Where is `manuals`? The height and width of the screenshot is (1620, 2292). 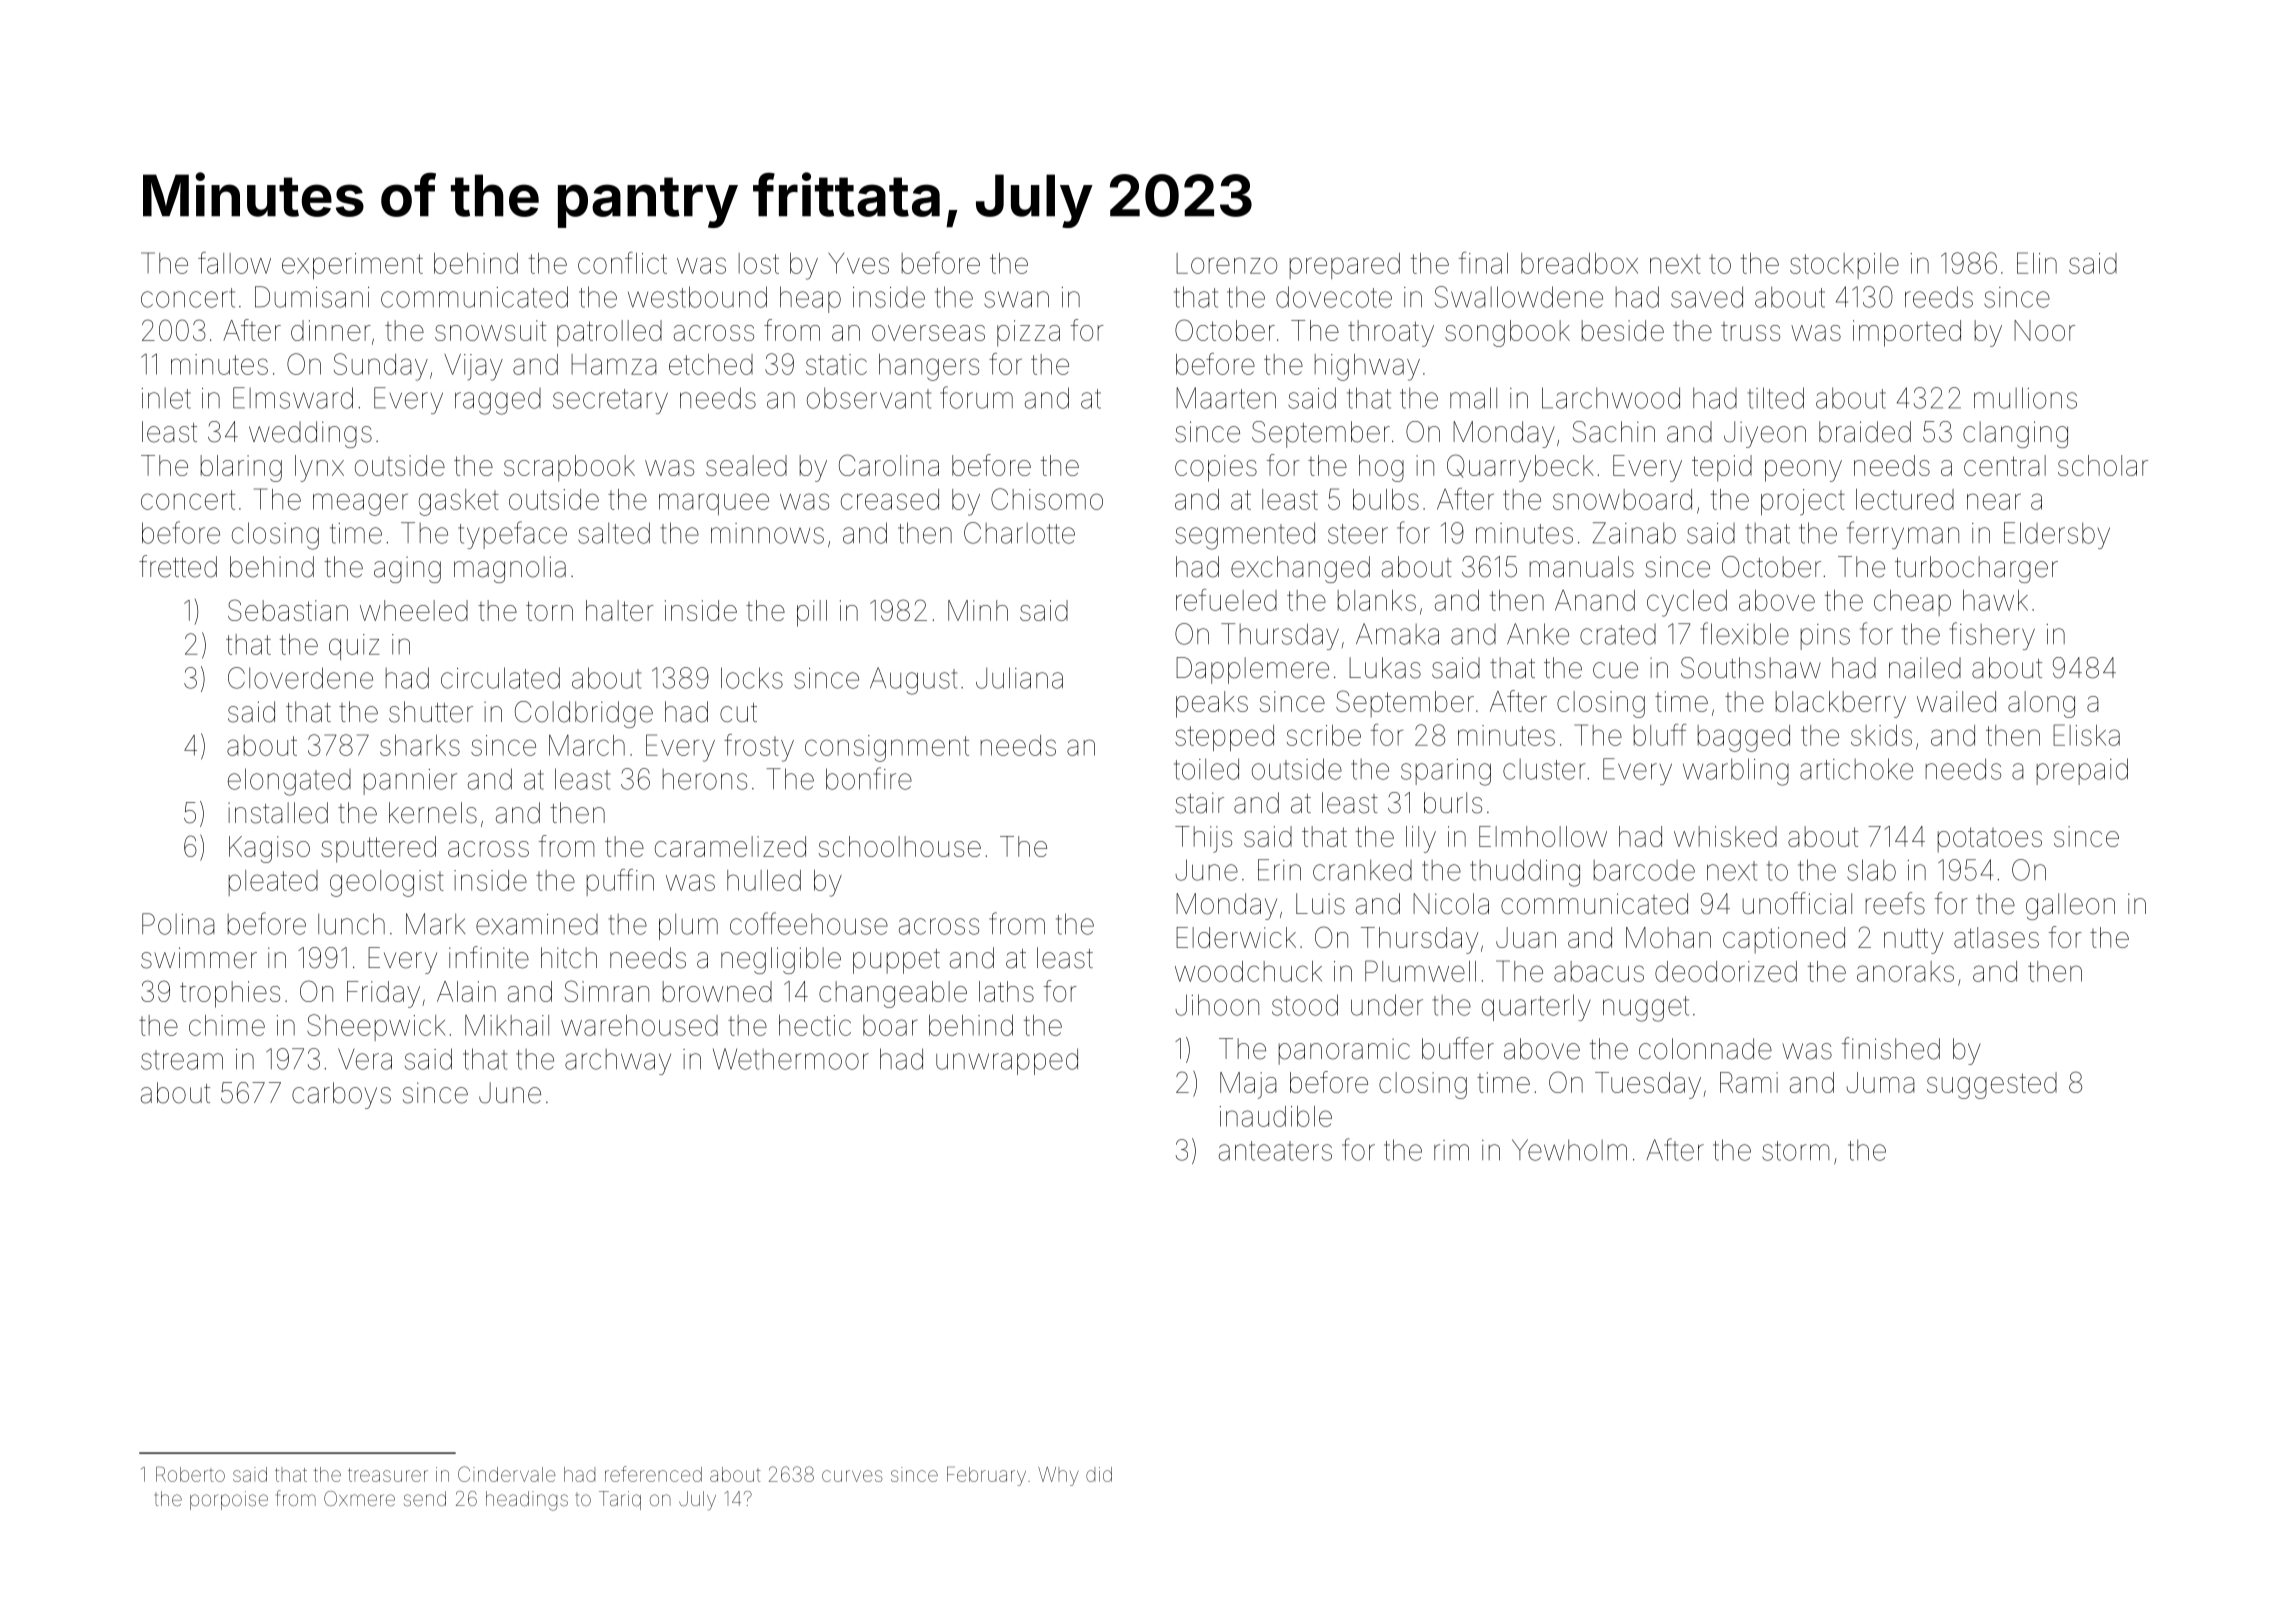
manuals is located at coordinates (1582, 567).
